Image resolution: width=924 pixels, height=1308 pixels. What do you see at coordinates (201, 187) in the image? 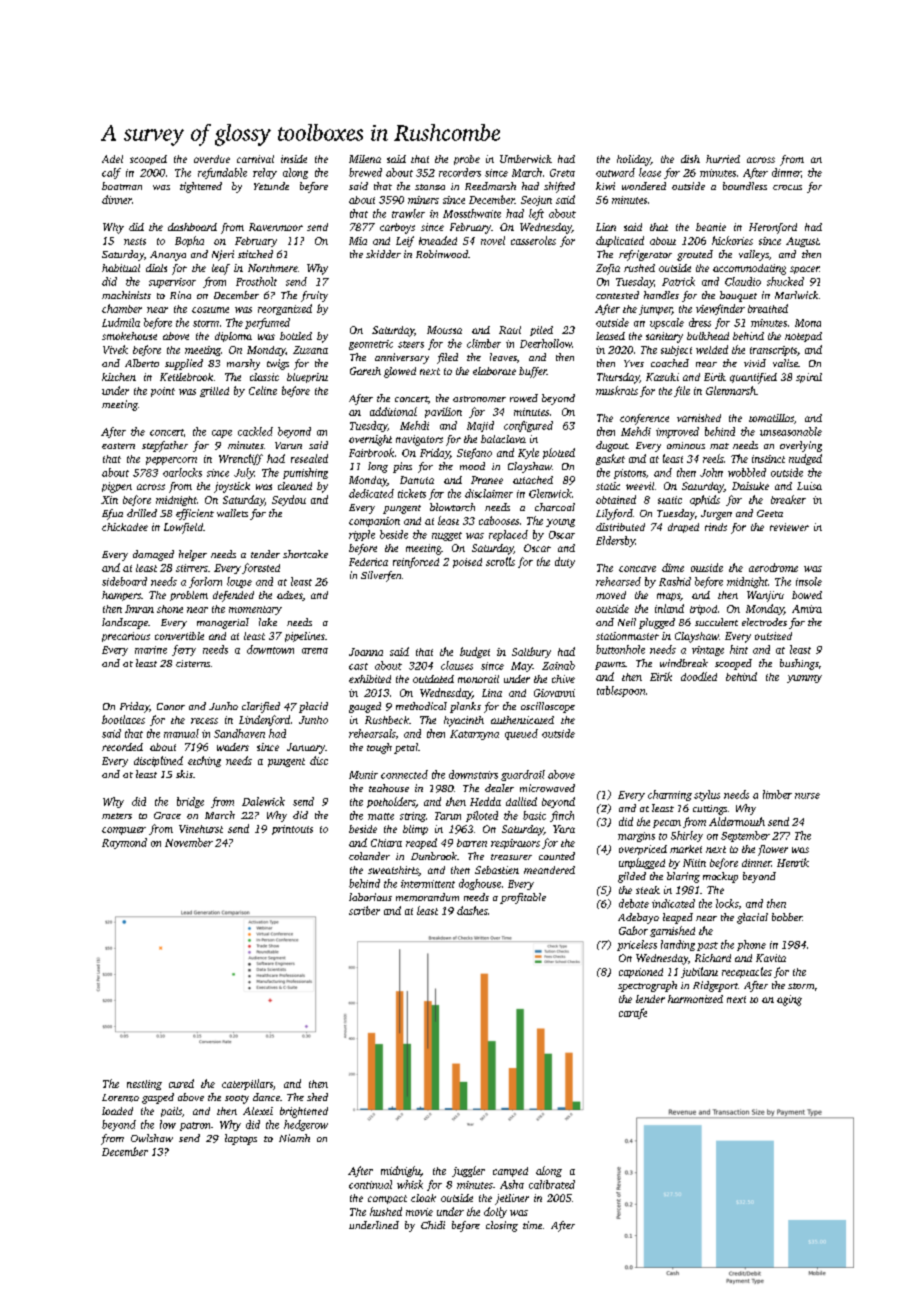
I see `tightened` at bounding box center [201, 187].
